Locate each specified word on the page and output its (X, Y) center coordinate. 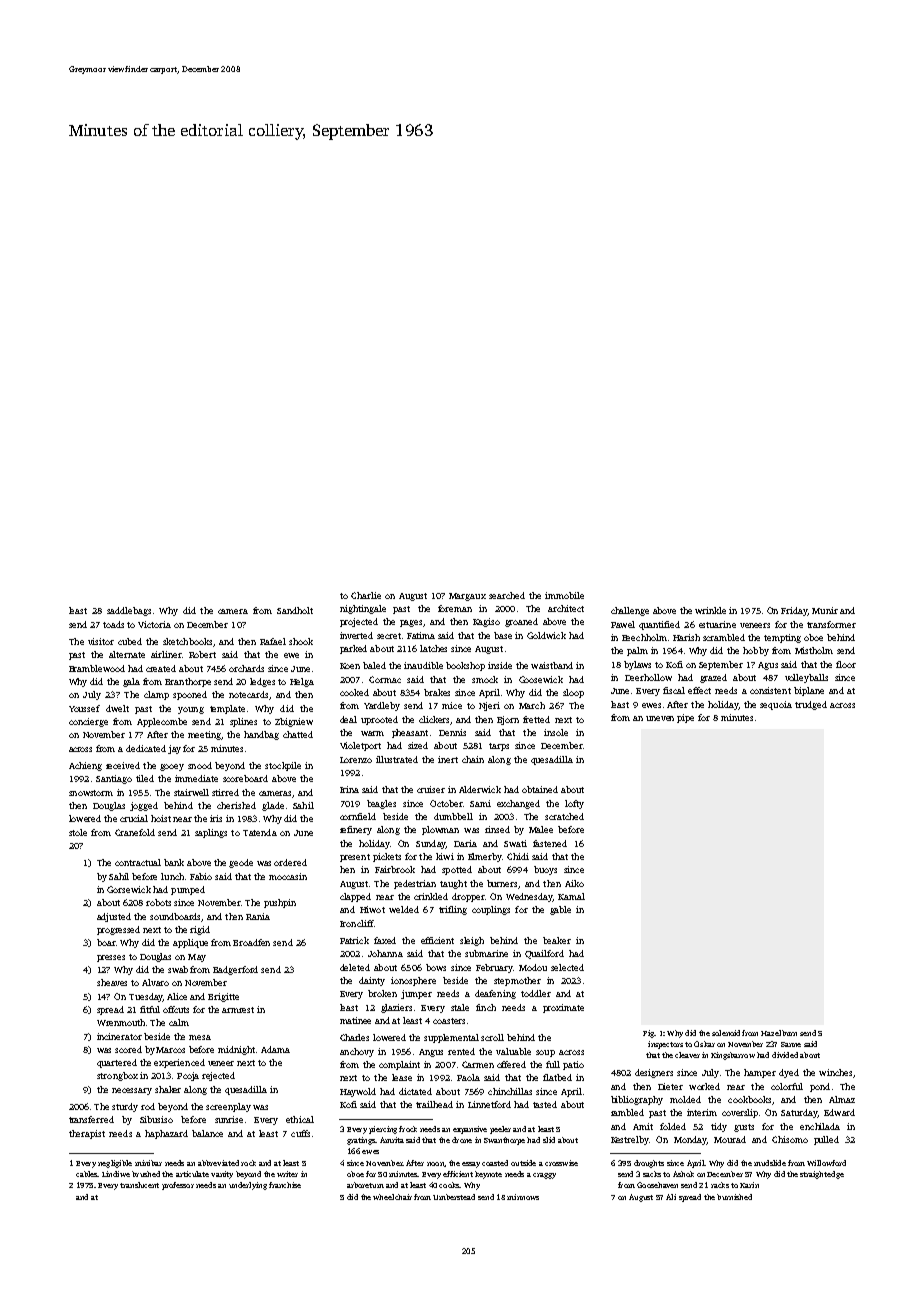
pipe (685, 718)
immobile (564, 595)
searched (507, 595)
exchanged (518, 804)
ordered (290, 862)
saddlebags (129, 611)
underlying (248, 1186)
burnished (734, 1197)
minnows (523, 1197)
